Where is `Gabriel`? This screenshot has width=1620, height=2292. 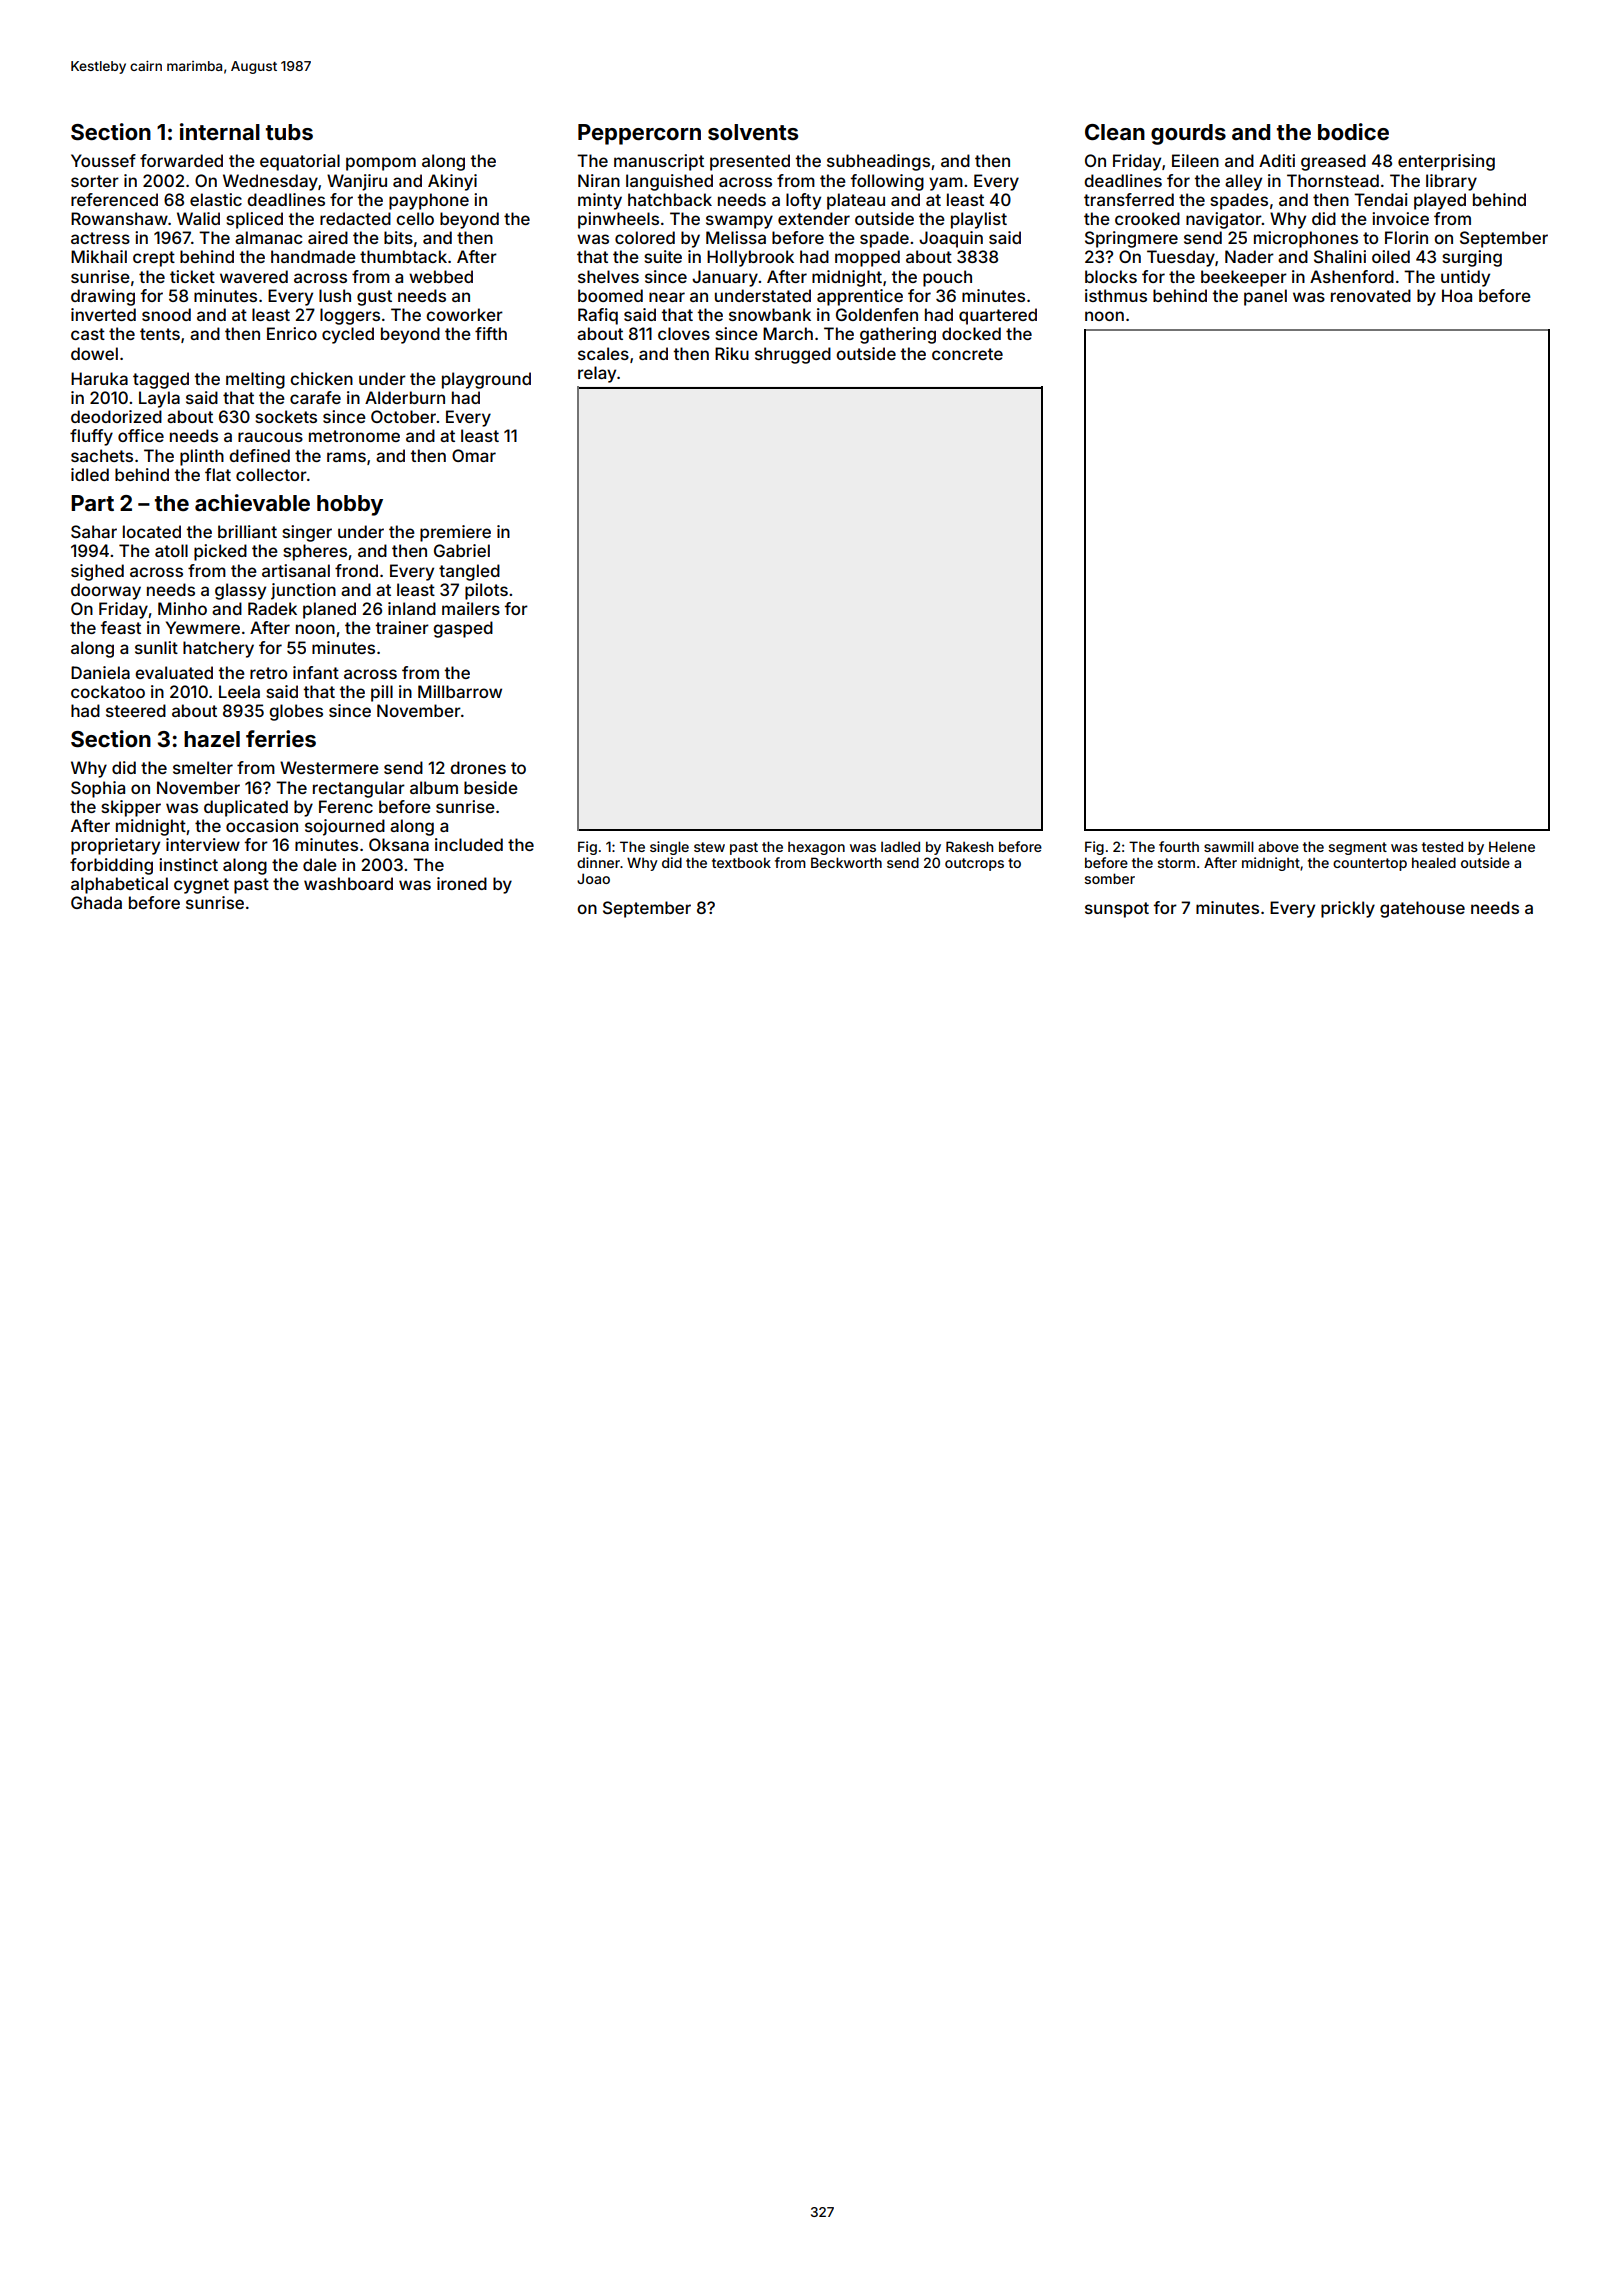
Gabriel is located at coordinates (462, 550).
